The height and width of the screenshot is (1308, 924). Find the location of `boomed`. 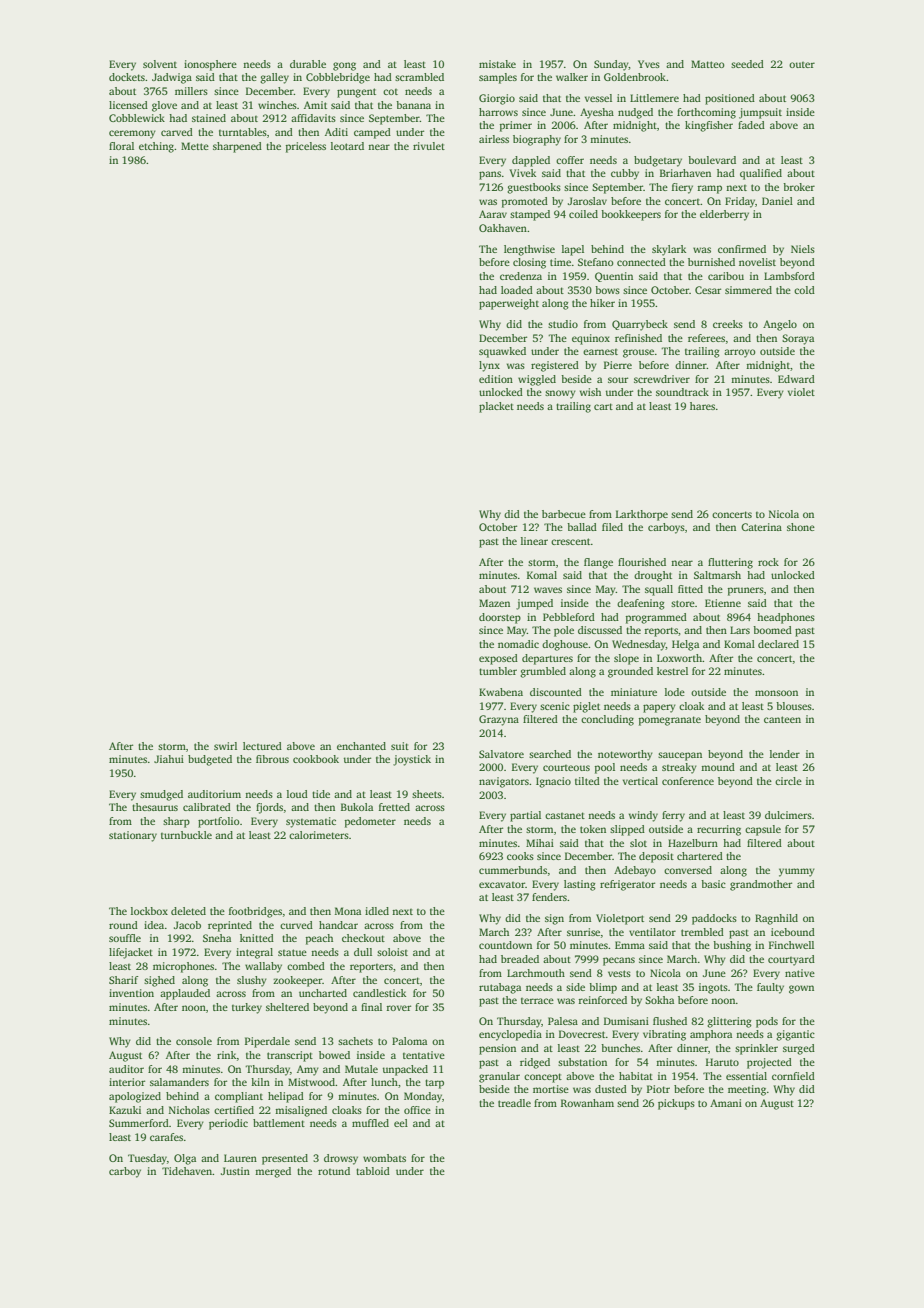

boomed is located at coordinates (772, 630).
